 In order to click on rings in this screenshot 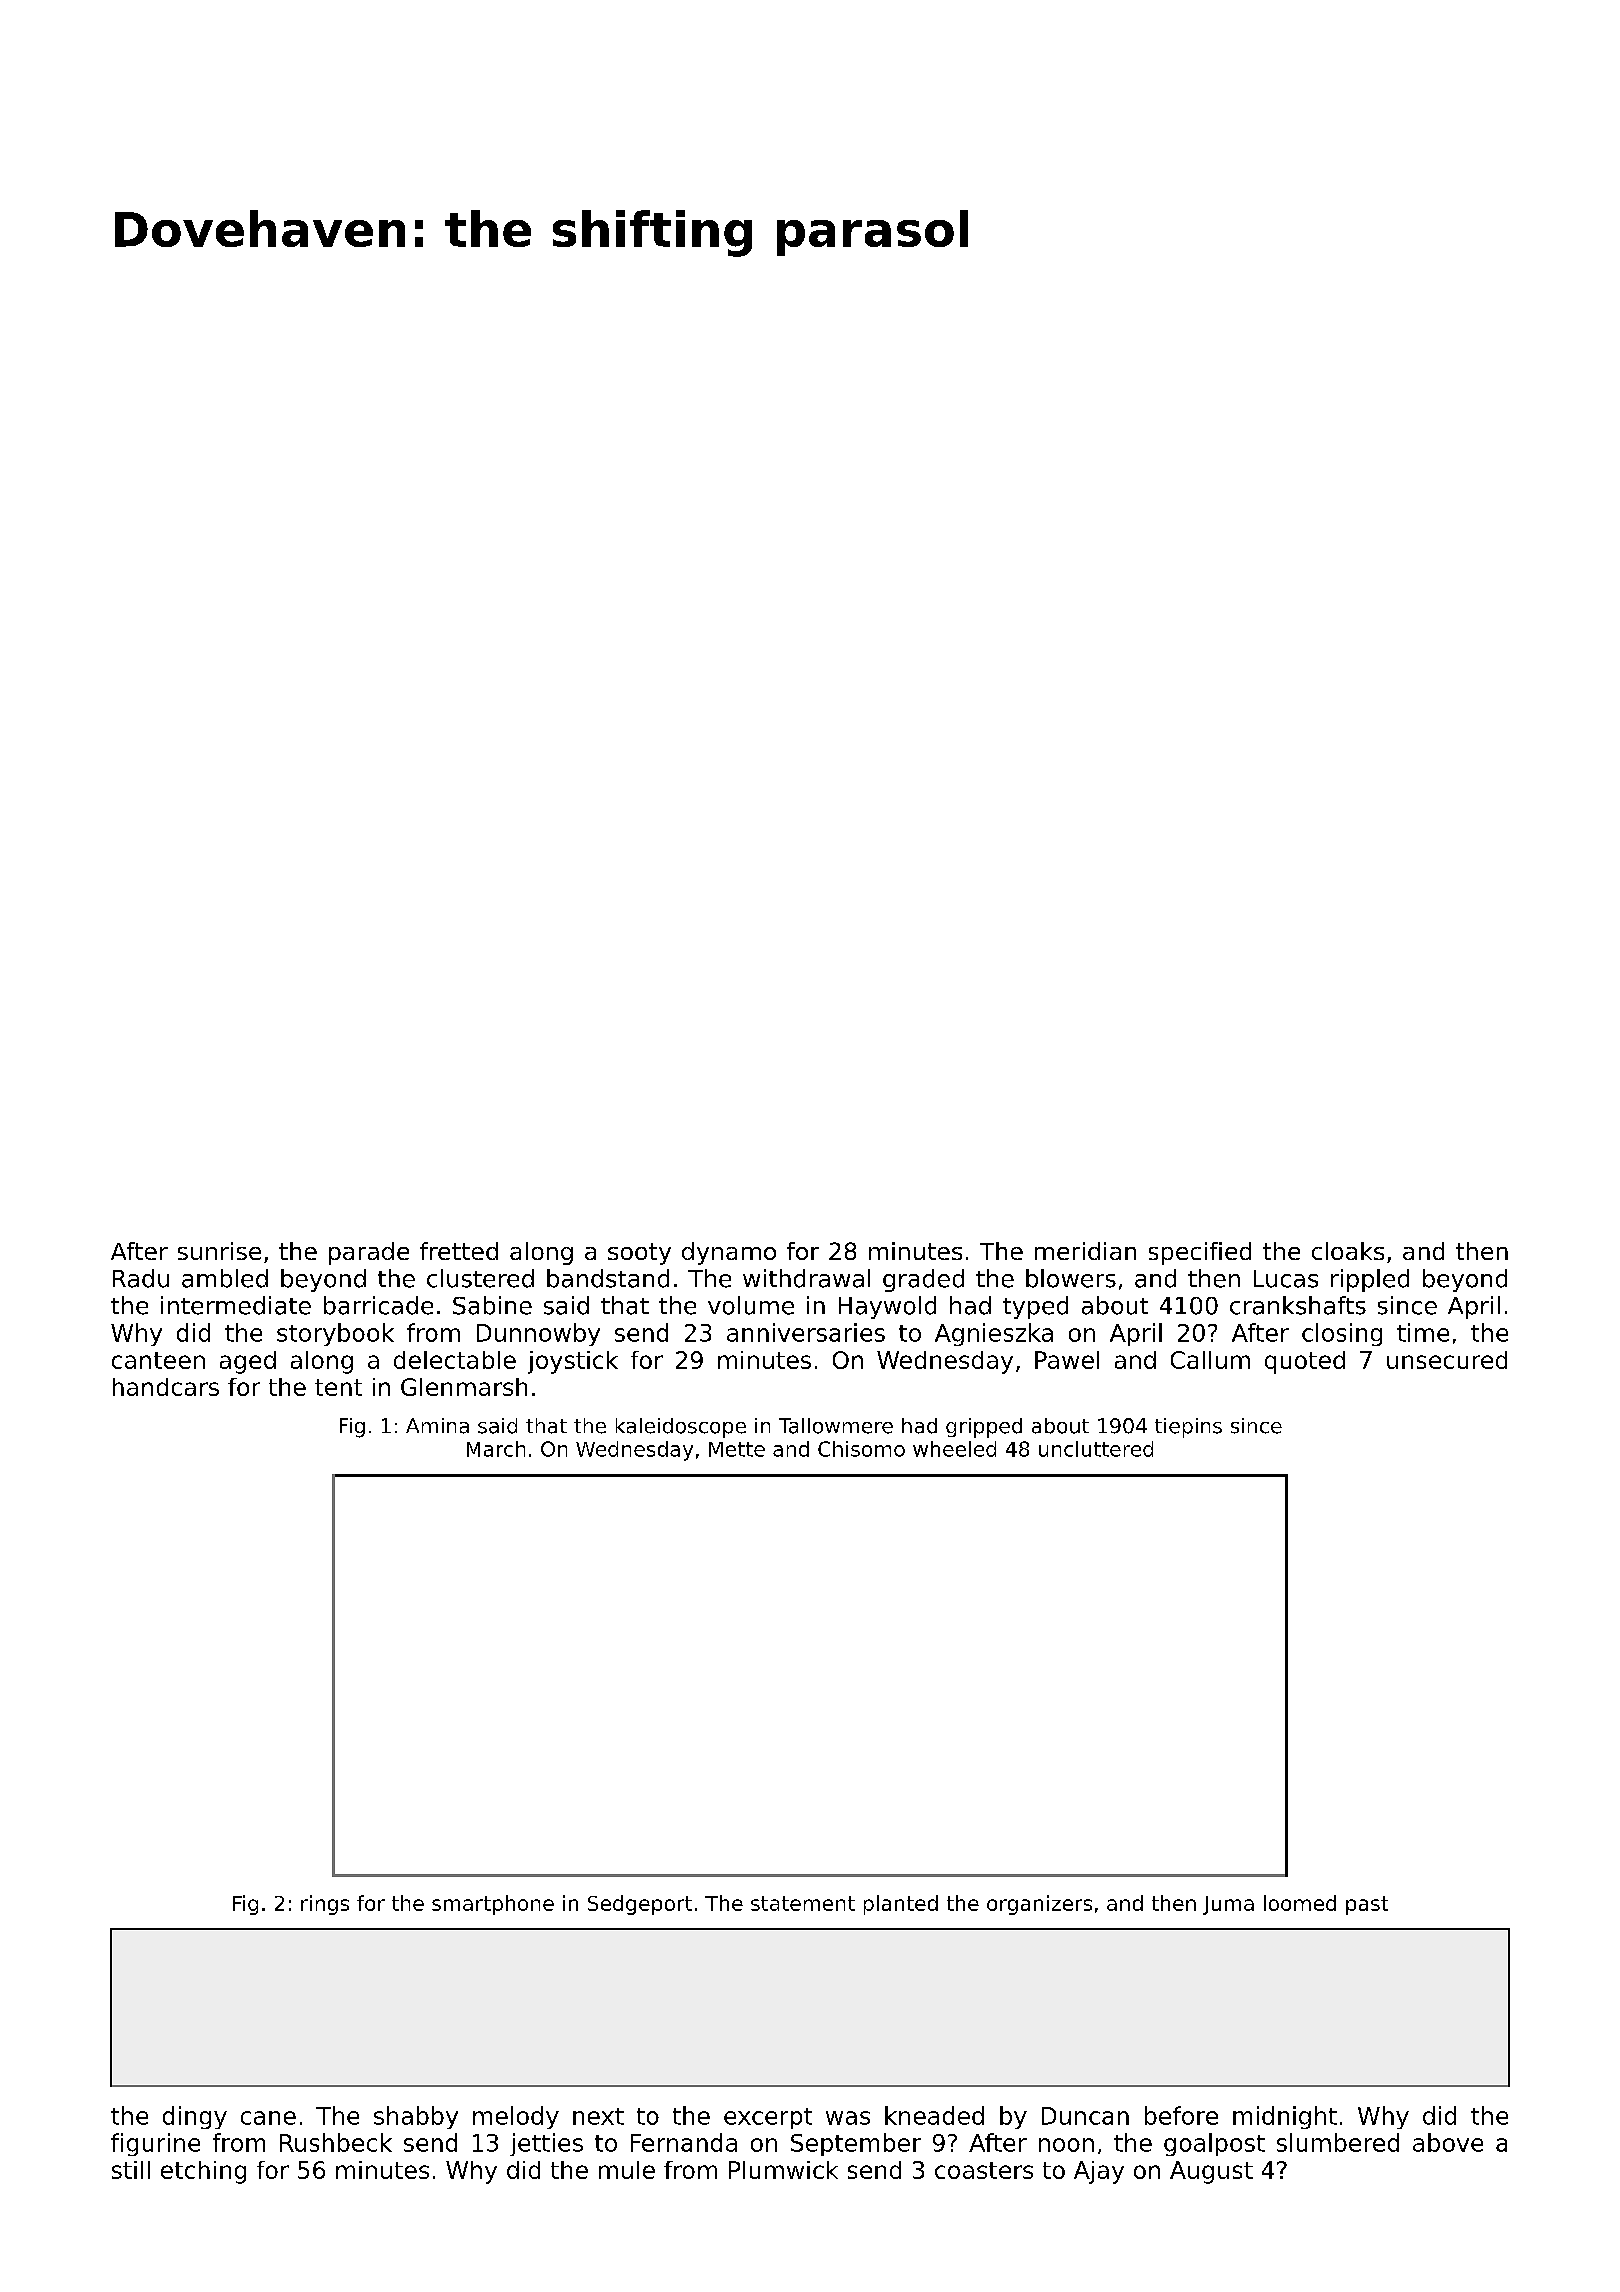, I will do `click(325, 1905)`.
